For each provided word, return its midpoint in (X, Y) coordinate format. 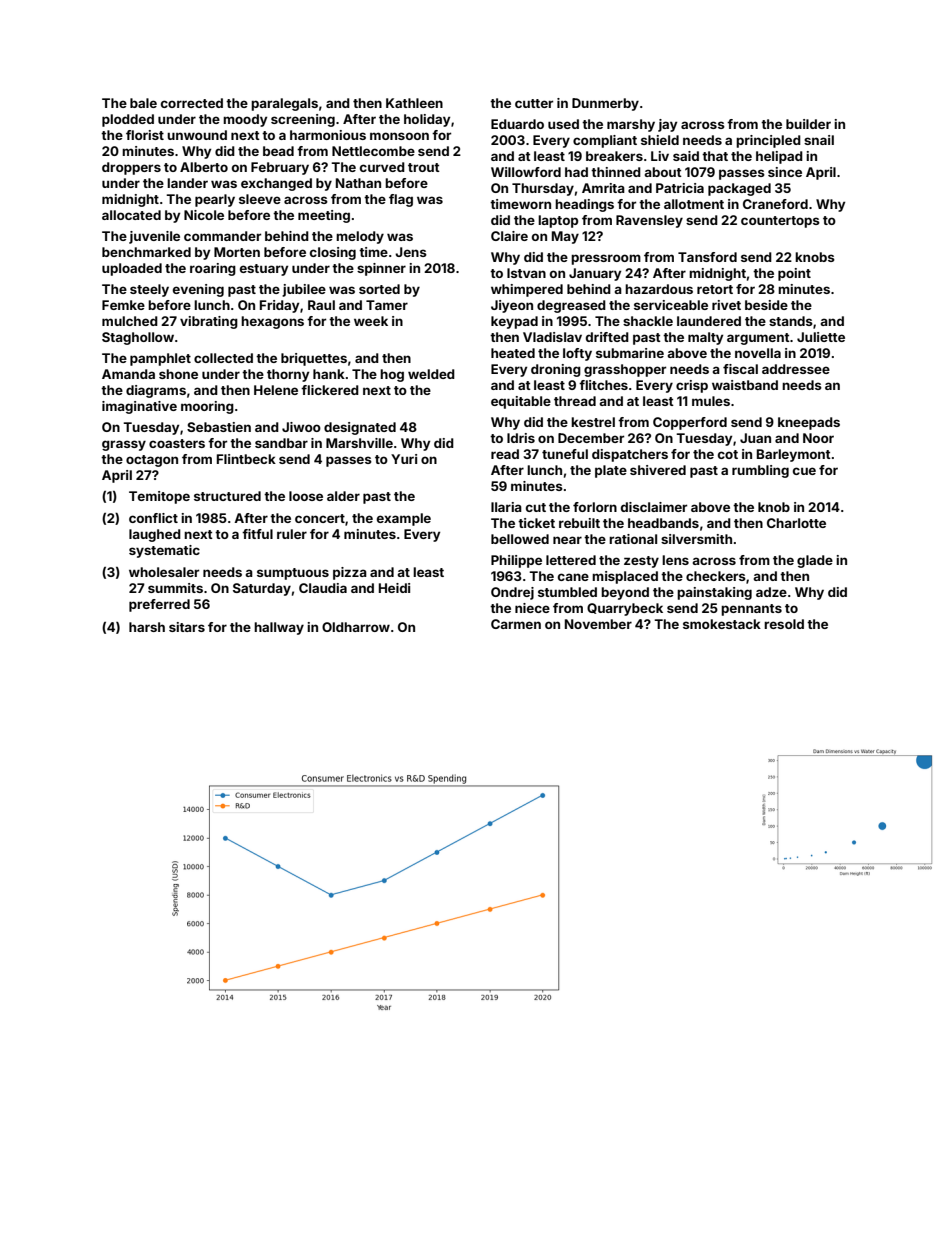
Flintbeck (246, 459)
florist (145, 135)
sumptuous (293, 574)
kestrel (593, 422)
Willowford (526, 172)
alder (343, 496)
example (404, 519)
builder (808, 124)
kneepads (809, 423)
